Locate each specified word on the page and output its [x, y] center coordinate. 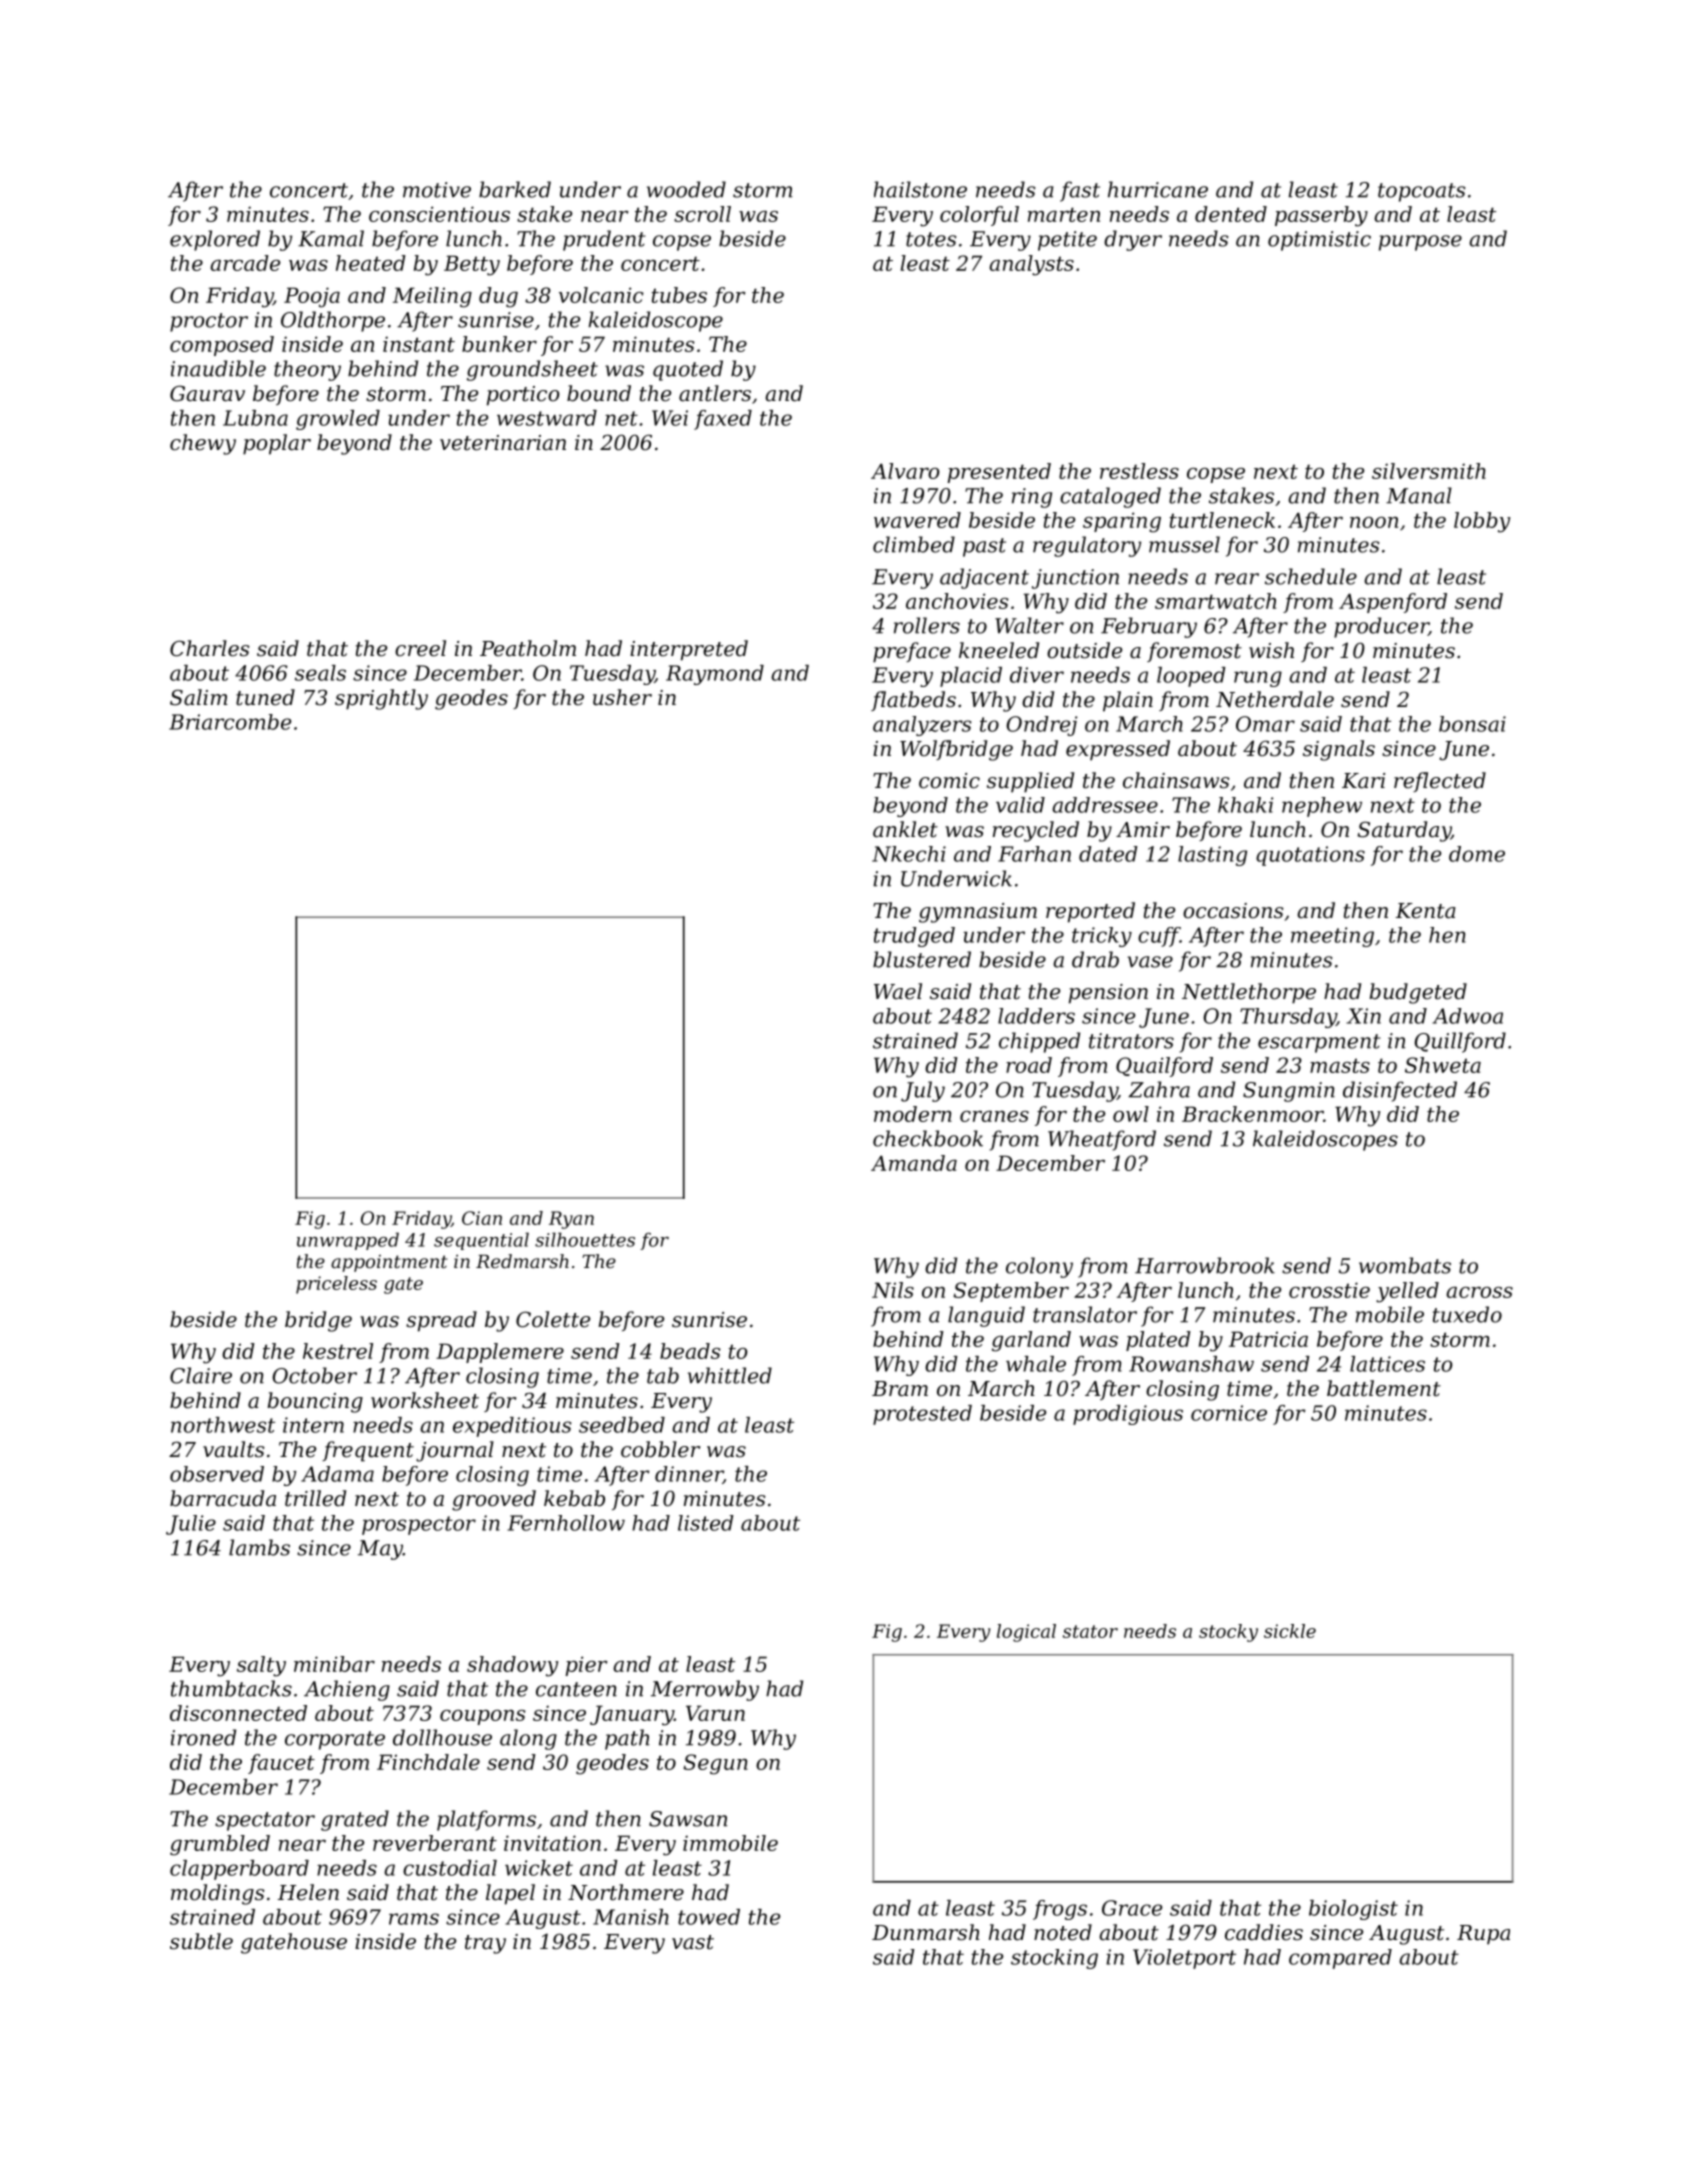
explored [215, 240]
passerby [1321, 216]
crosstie [1329, 1290]
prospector [419, 1525]
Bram [900, 1389]
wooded [686, 189]
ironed [203, 1737]
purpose [1420, 243]
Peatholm [528, 648]
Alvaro [905, 471]
